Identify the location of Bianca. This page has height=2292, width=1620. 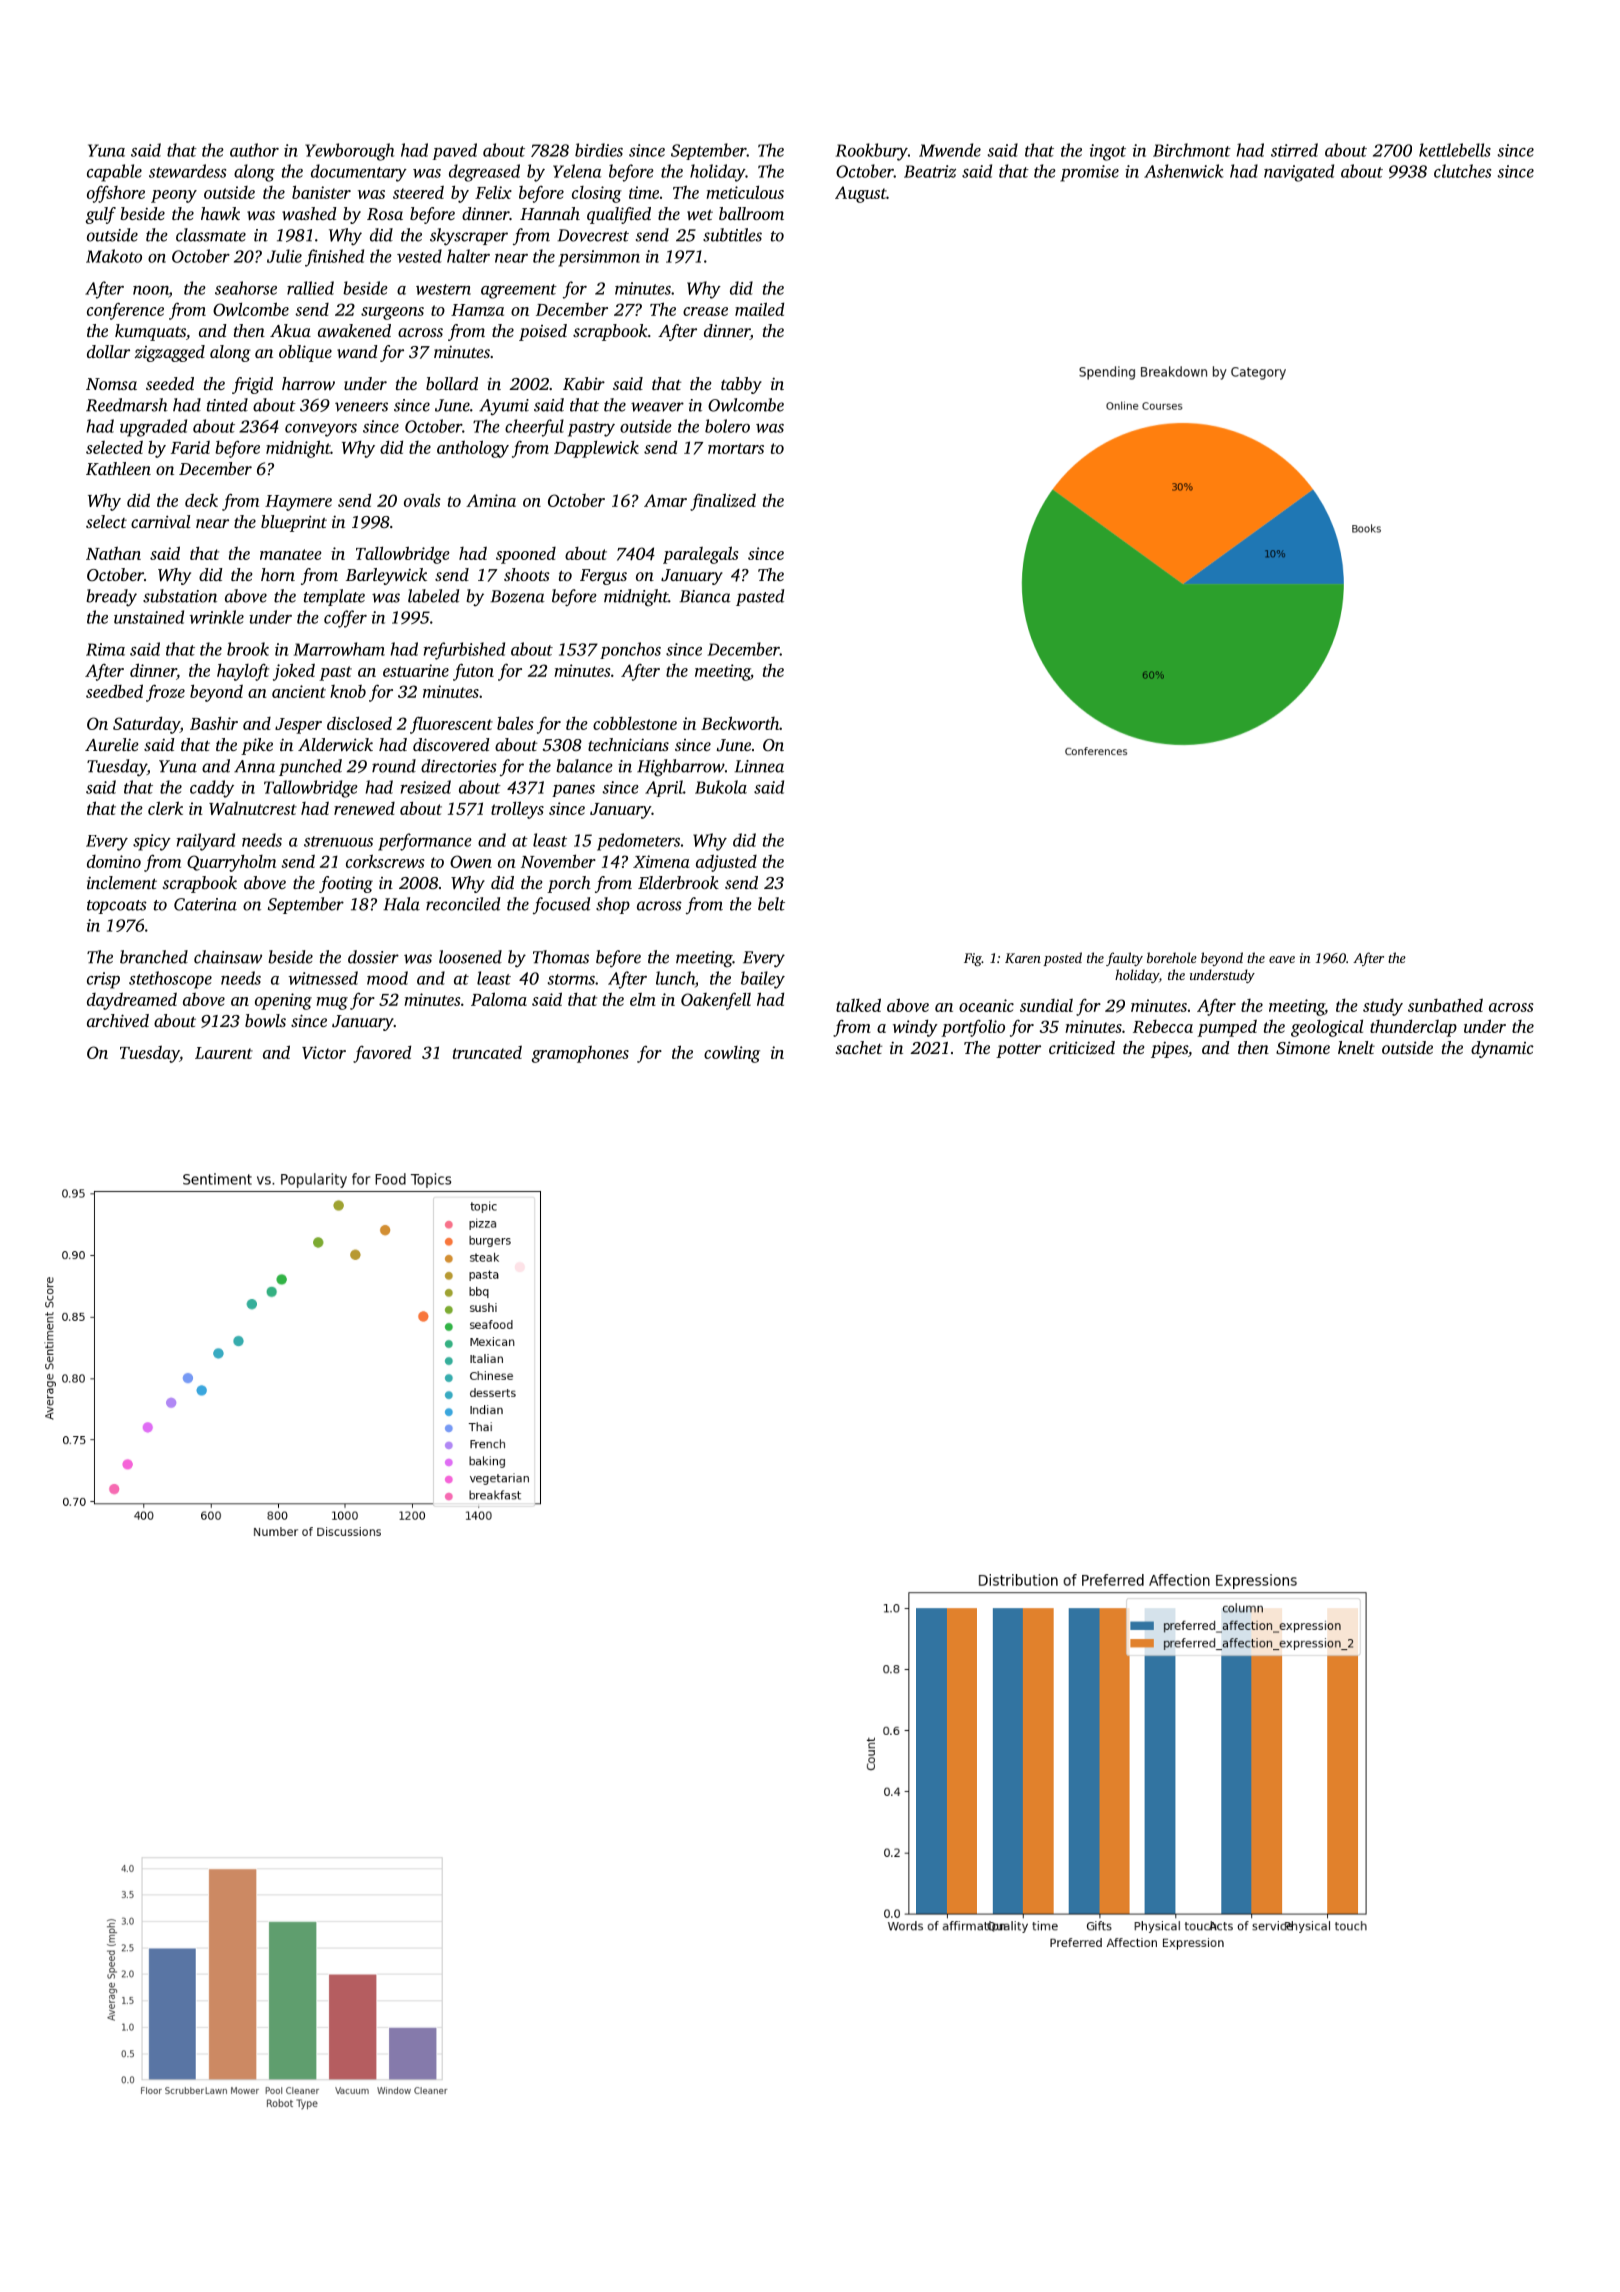
(705, 596).
